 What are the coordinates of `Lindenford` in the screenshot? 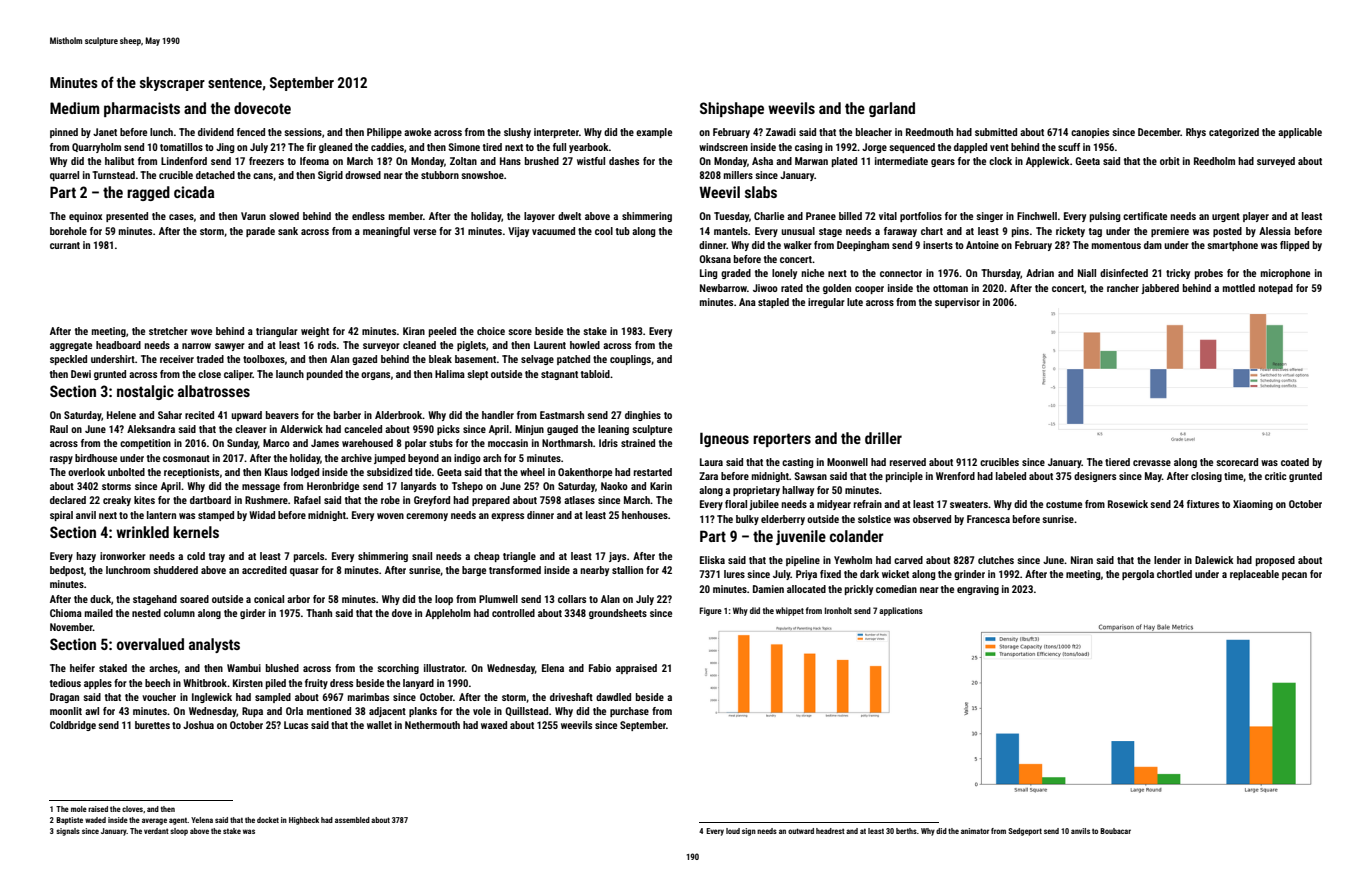 It's located at (184, 161).
